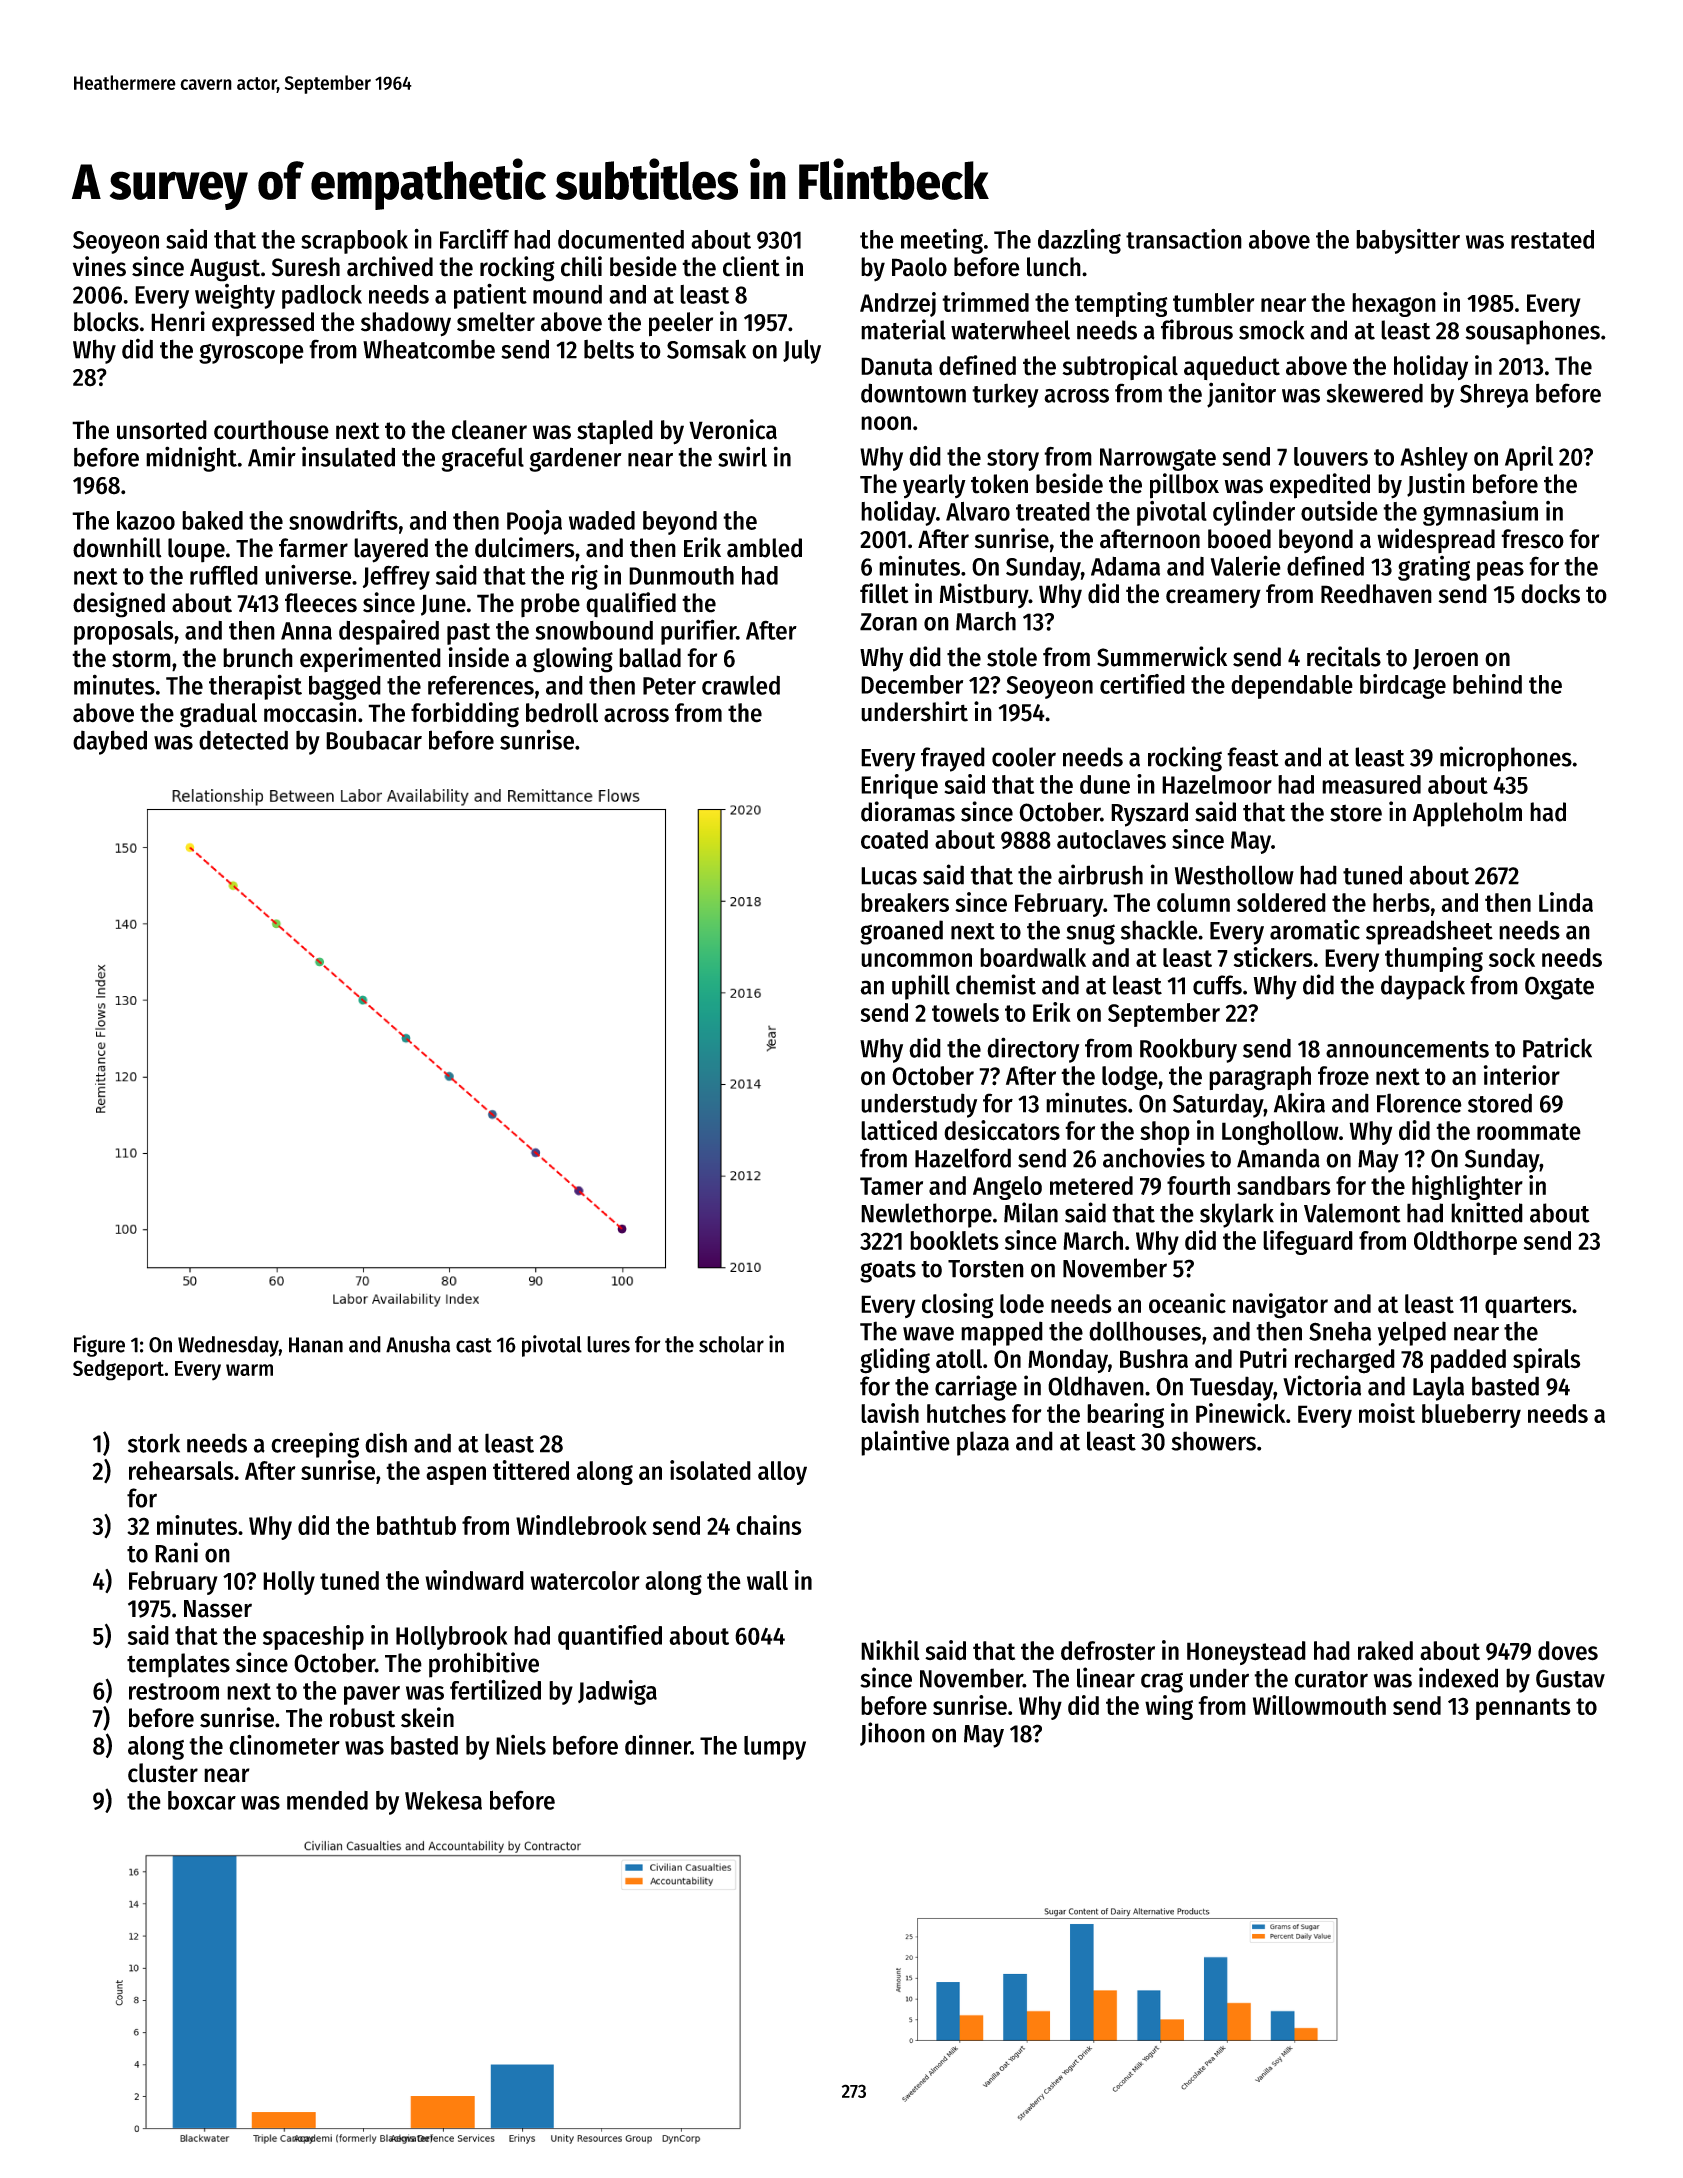 This screenshot has width=1683, height=2178. What do you see at coordinates (1184, 239) in the screenshot?
I see `transaction` at bounding box center [1184, 239].
